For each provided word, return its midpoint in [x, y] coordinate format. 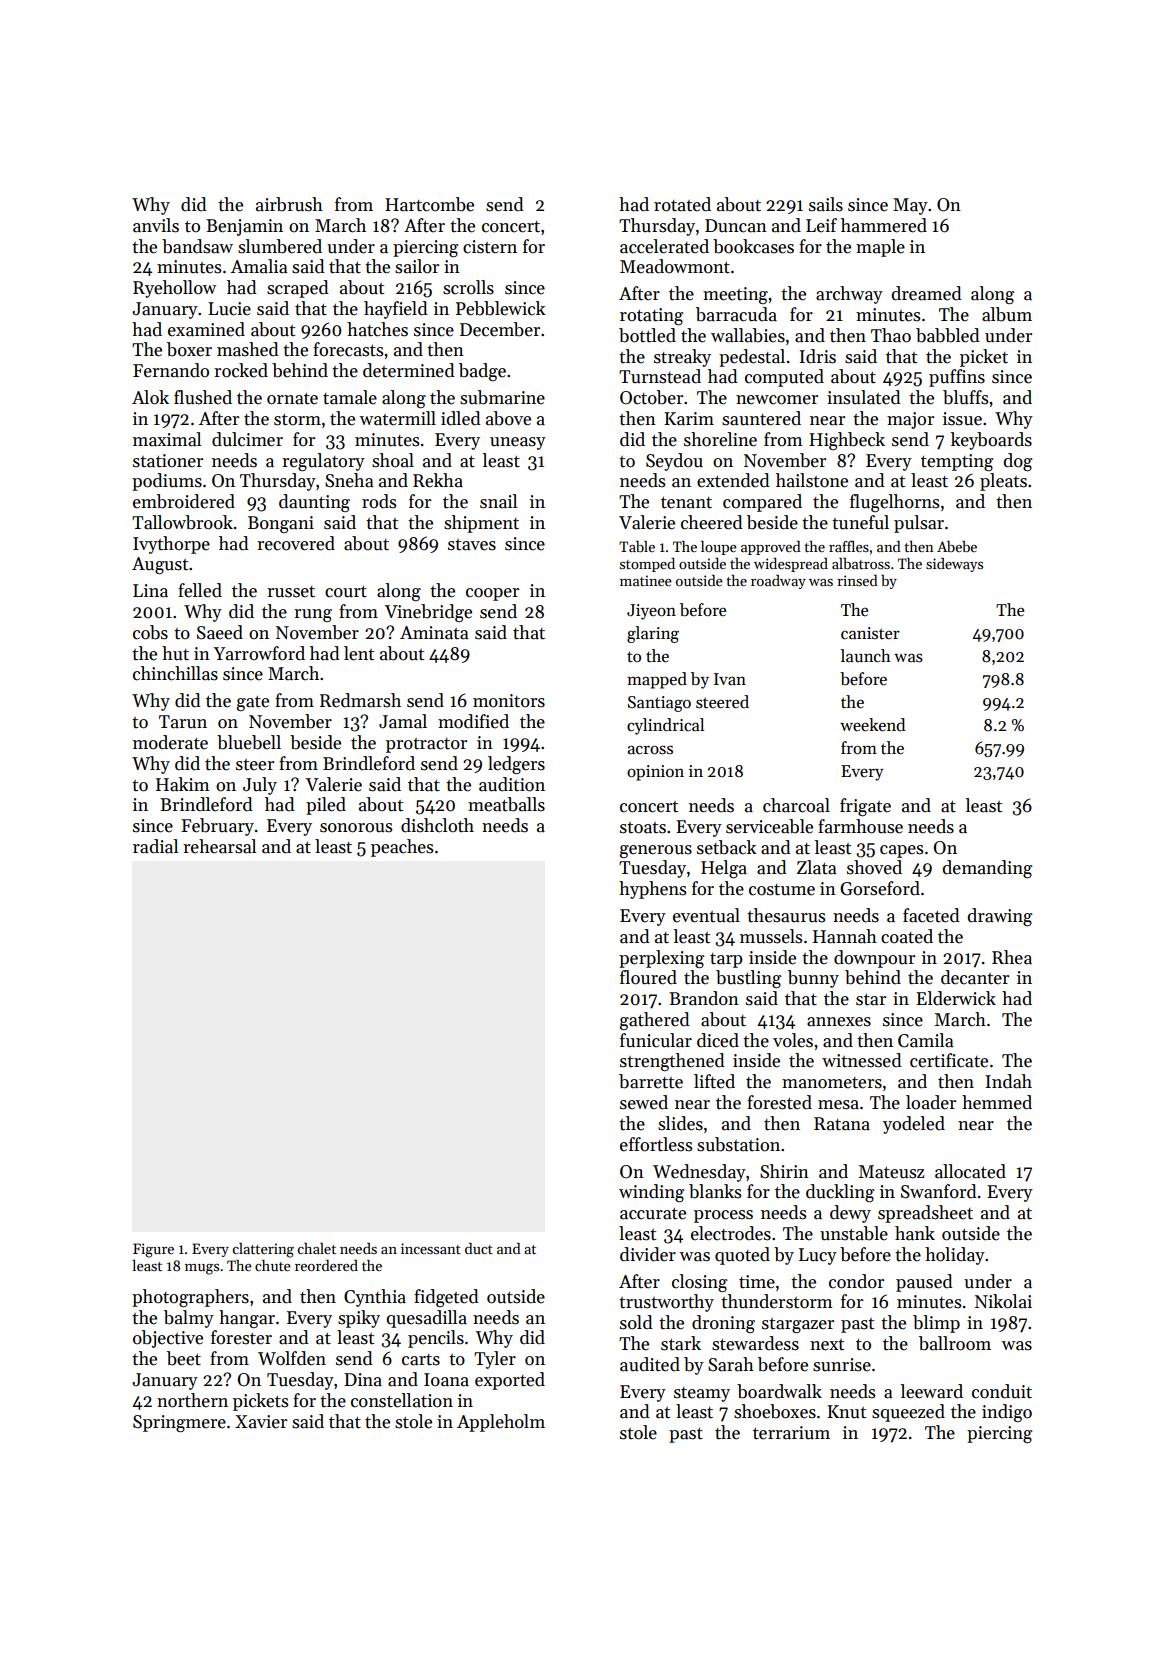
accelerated [664, 246]
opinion [655, 773]
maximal [167, 439]
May [910, 206]
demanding [987, 869]
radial [155, 846]
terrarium [791, 1433]
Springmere [179, 1423]
